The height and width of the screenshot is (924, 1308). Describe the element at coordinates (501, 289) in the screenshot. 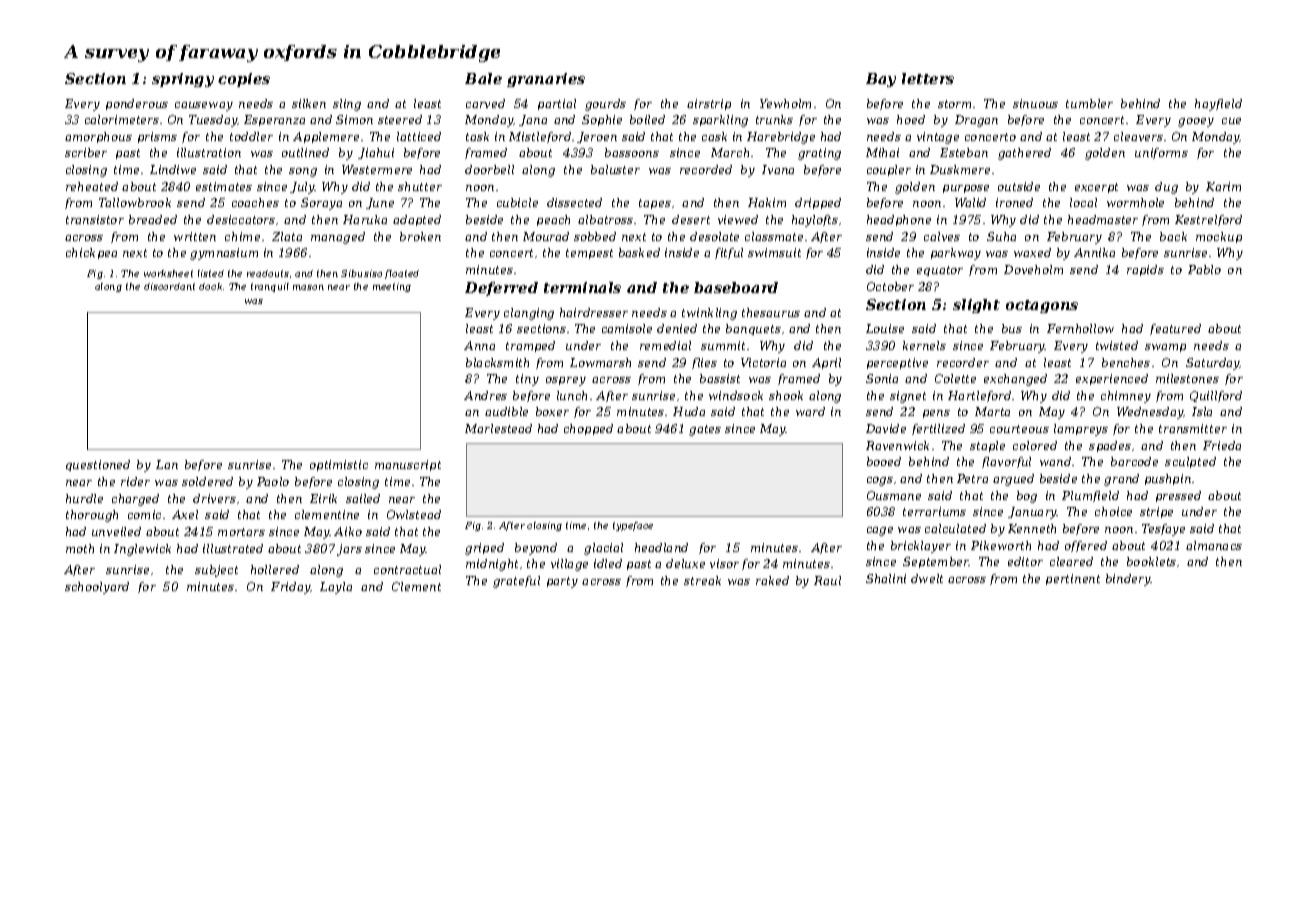

I see `Deferred` at that location.
